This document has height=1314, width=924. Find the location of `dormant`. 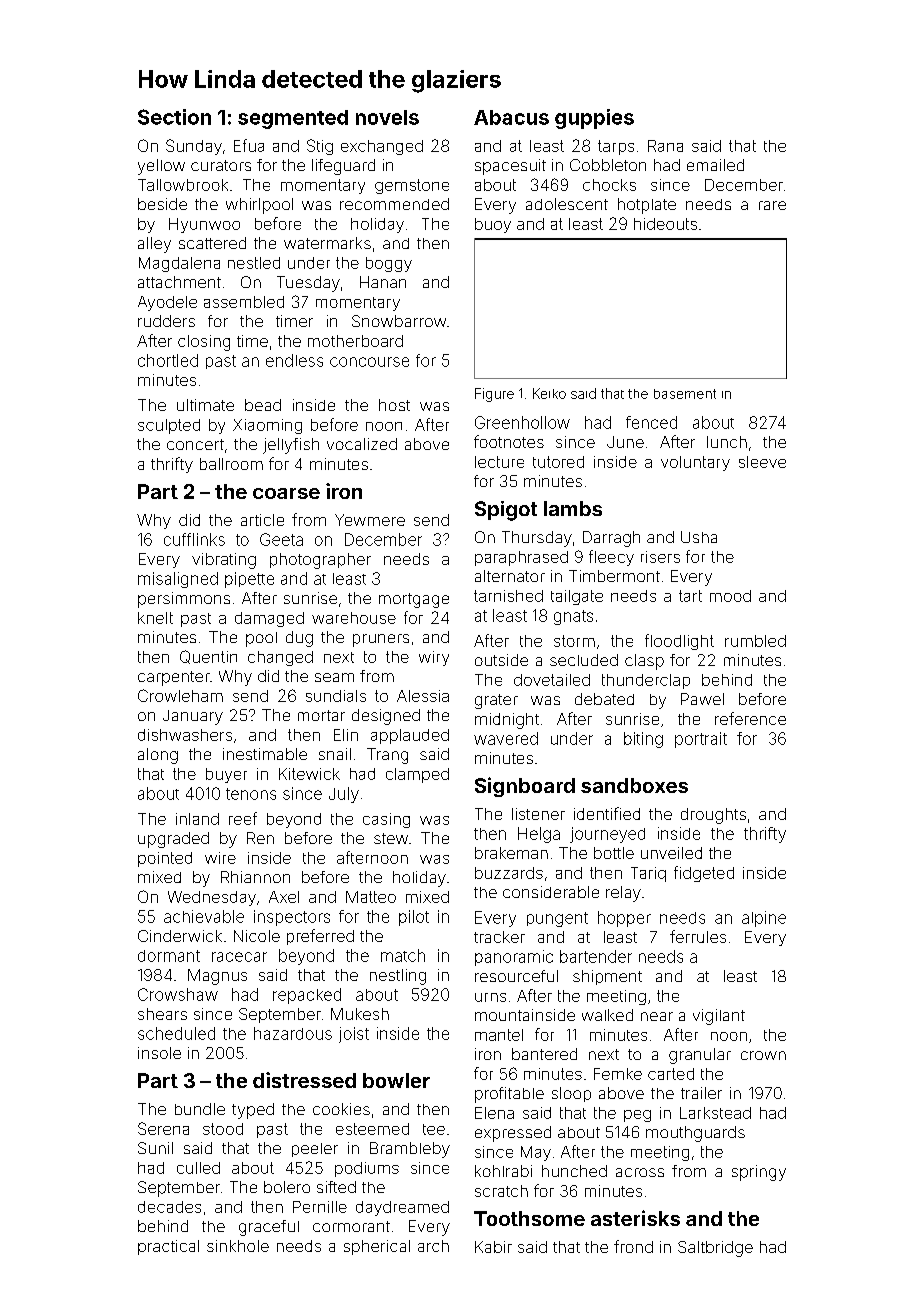

dormant is located at coordinates (169, 956).
